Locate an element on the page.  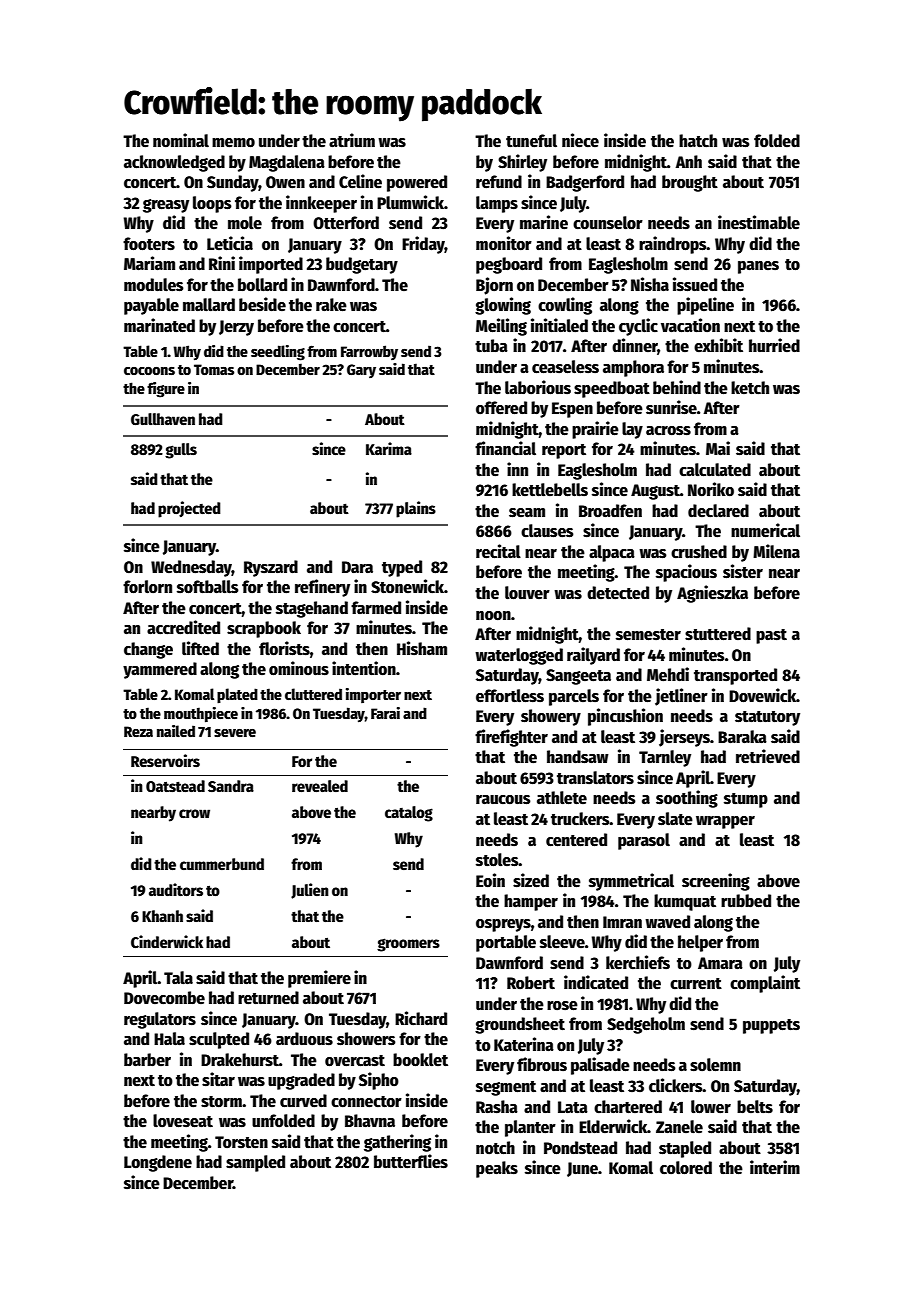
rubbed is located at coordinates (746, 901).
